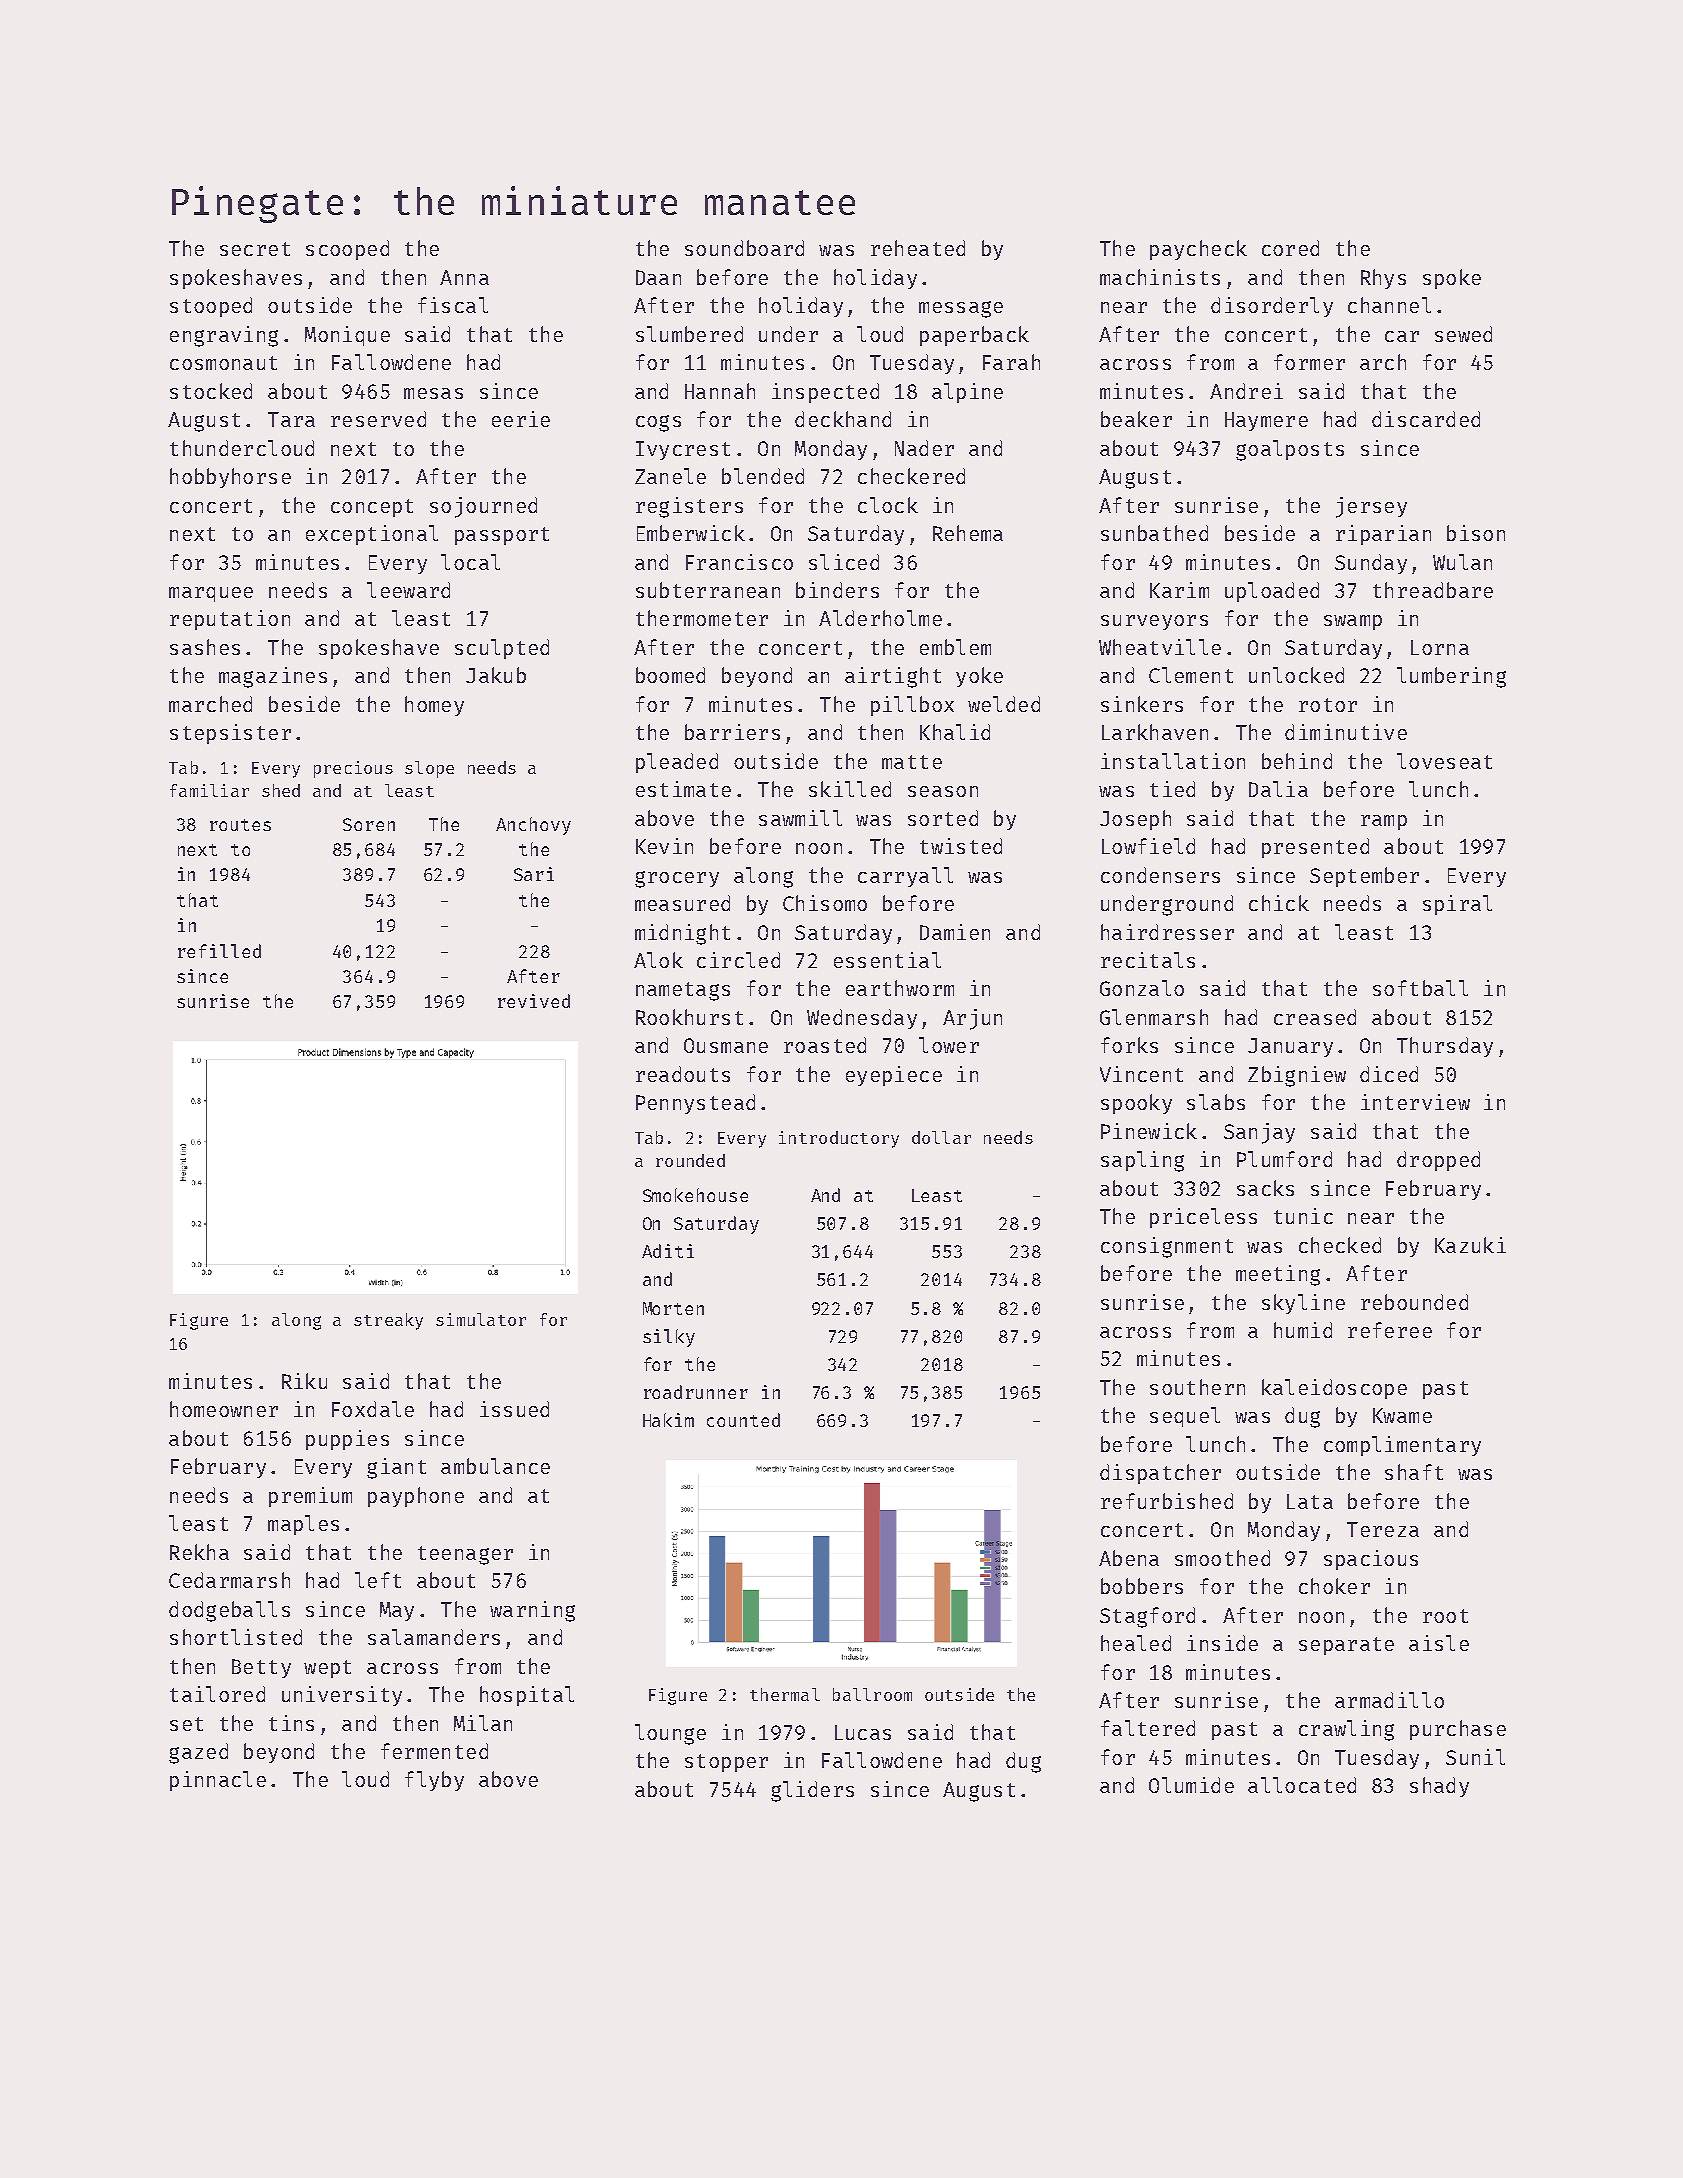  I want to click on southern, so click(1197, 1387).
